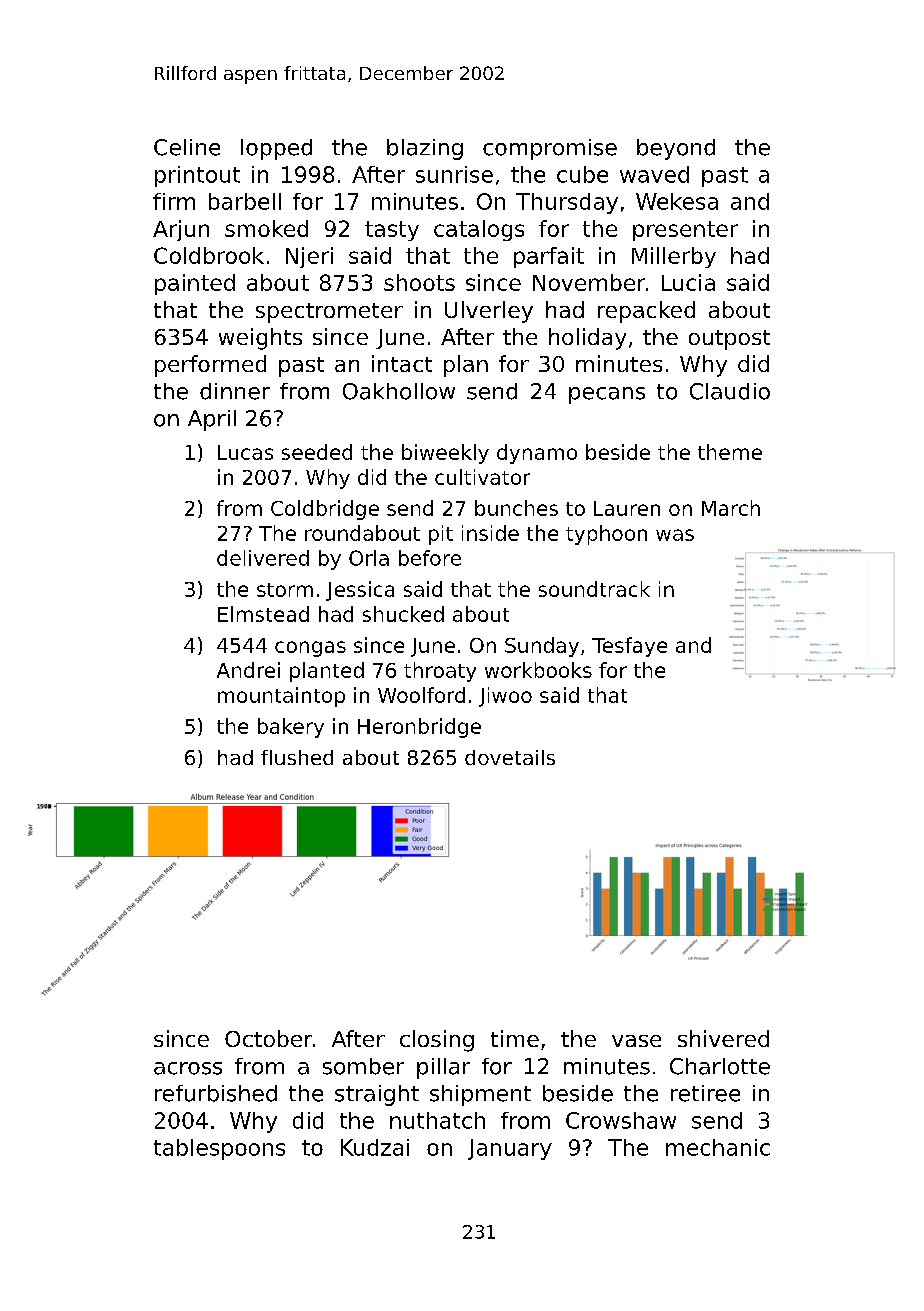 Image resolution: width=924 pixels, height=1311 pixels. I want to click on closing, so click(437, 1041).
